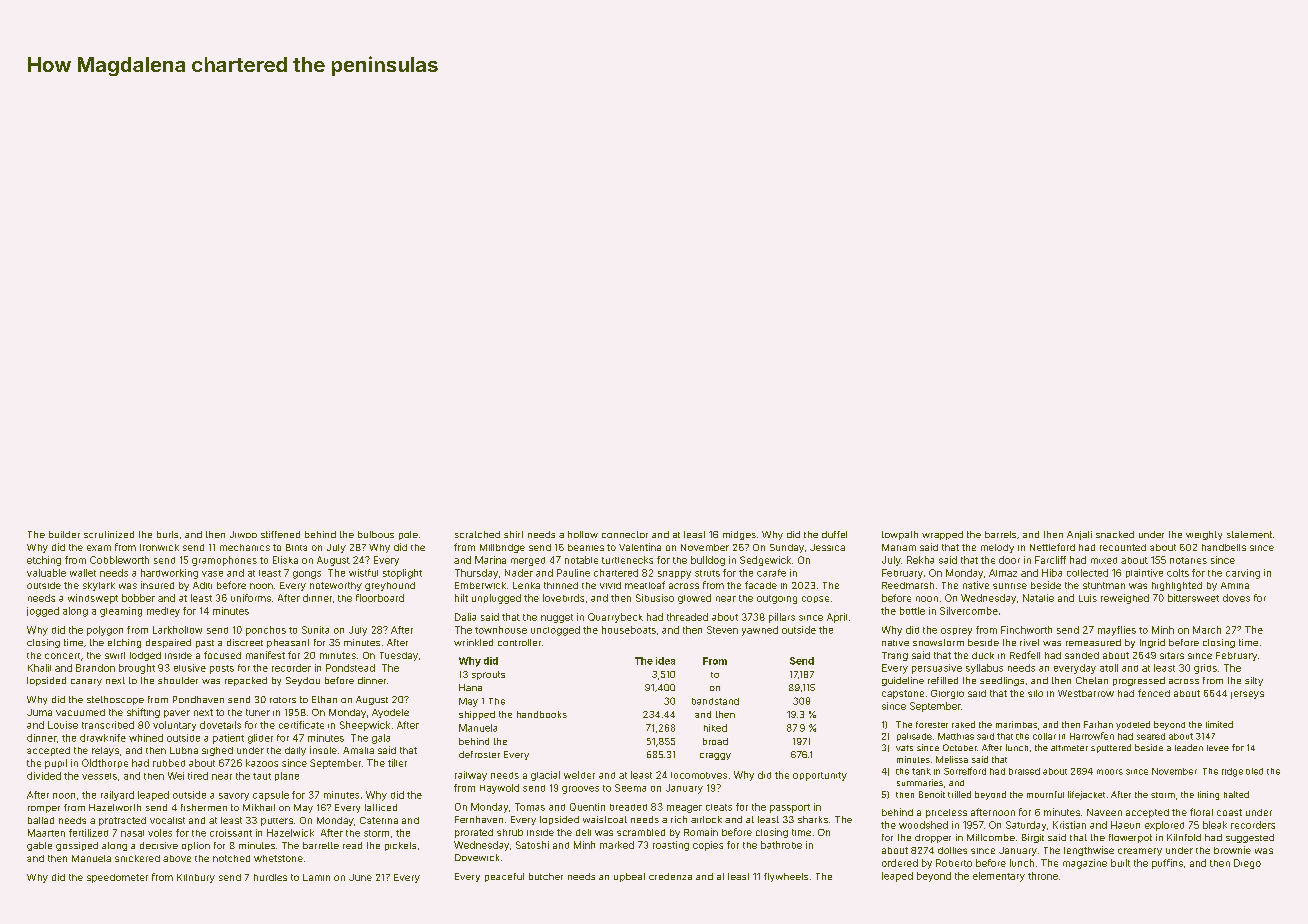  I want to click on burls, so click(167, 534).
